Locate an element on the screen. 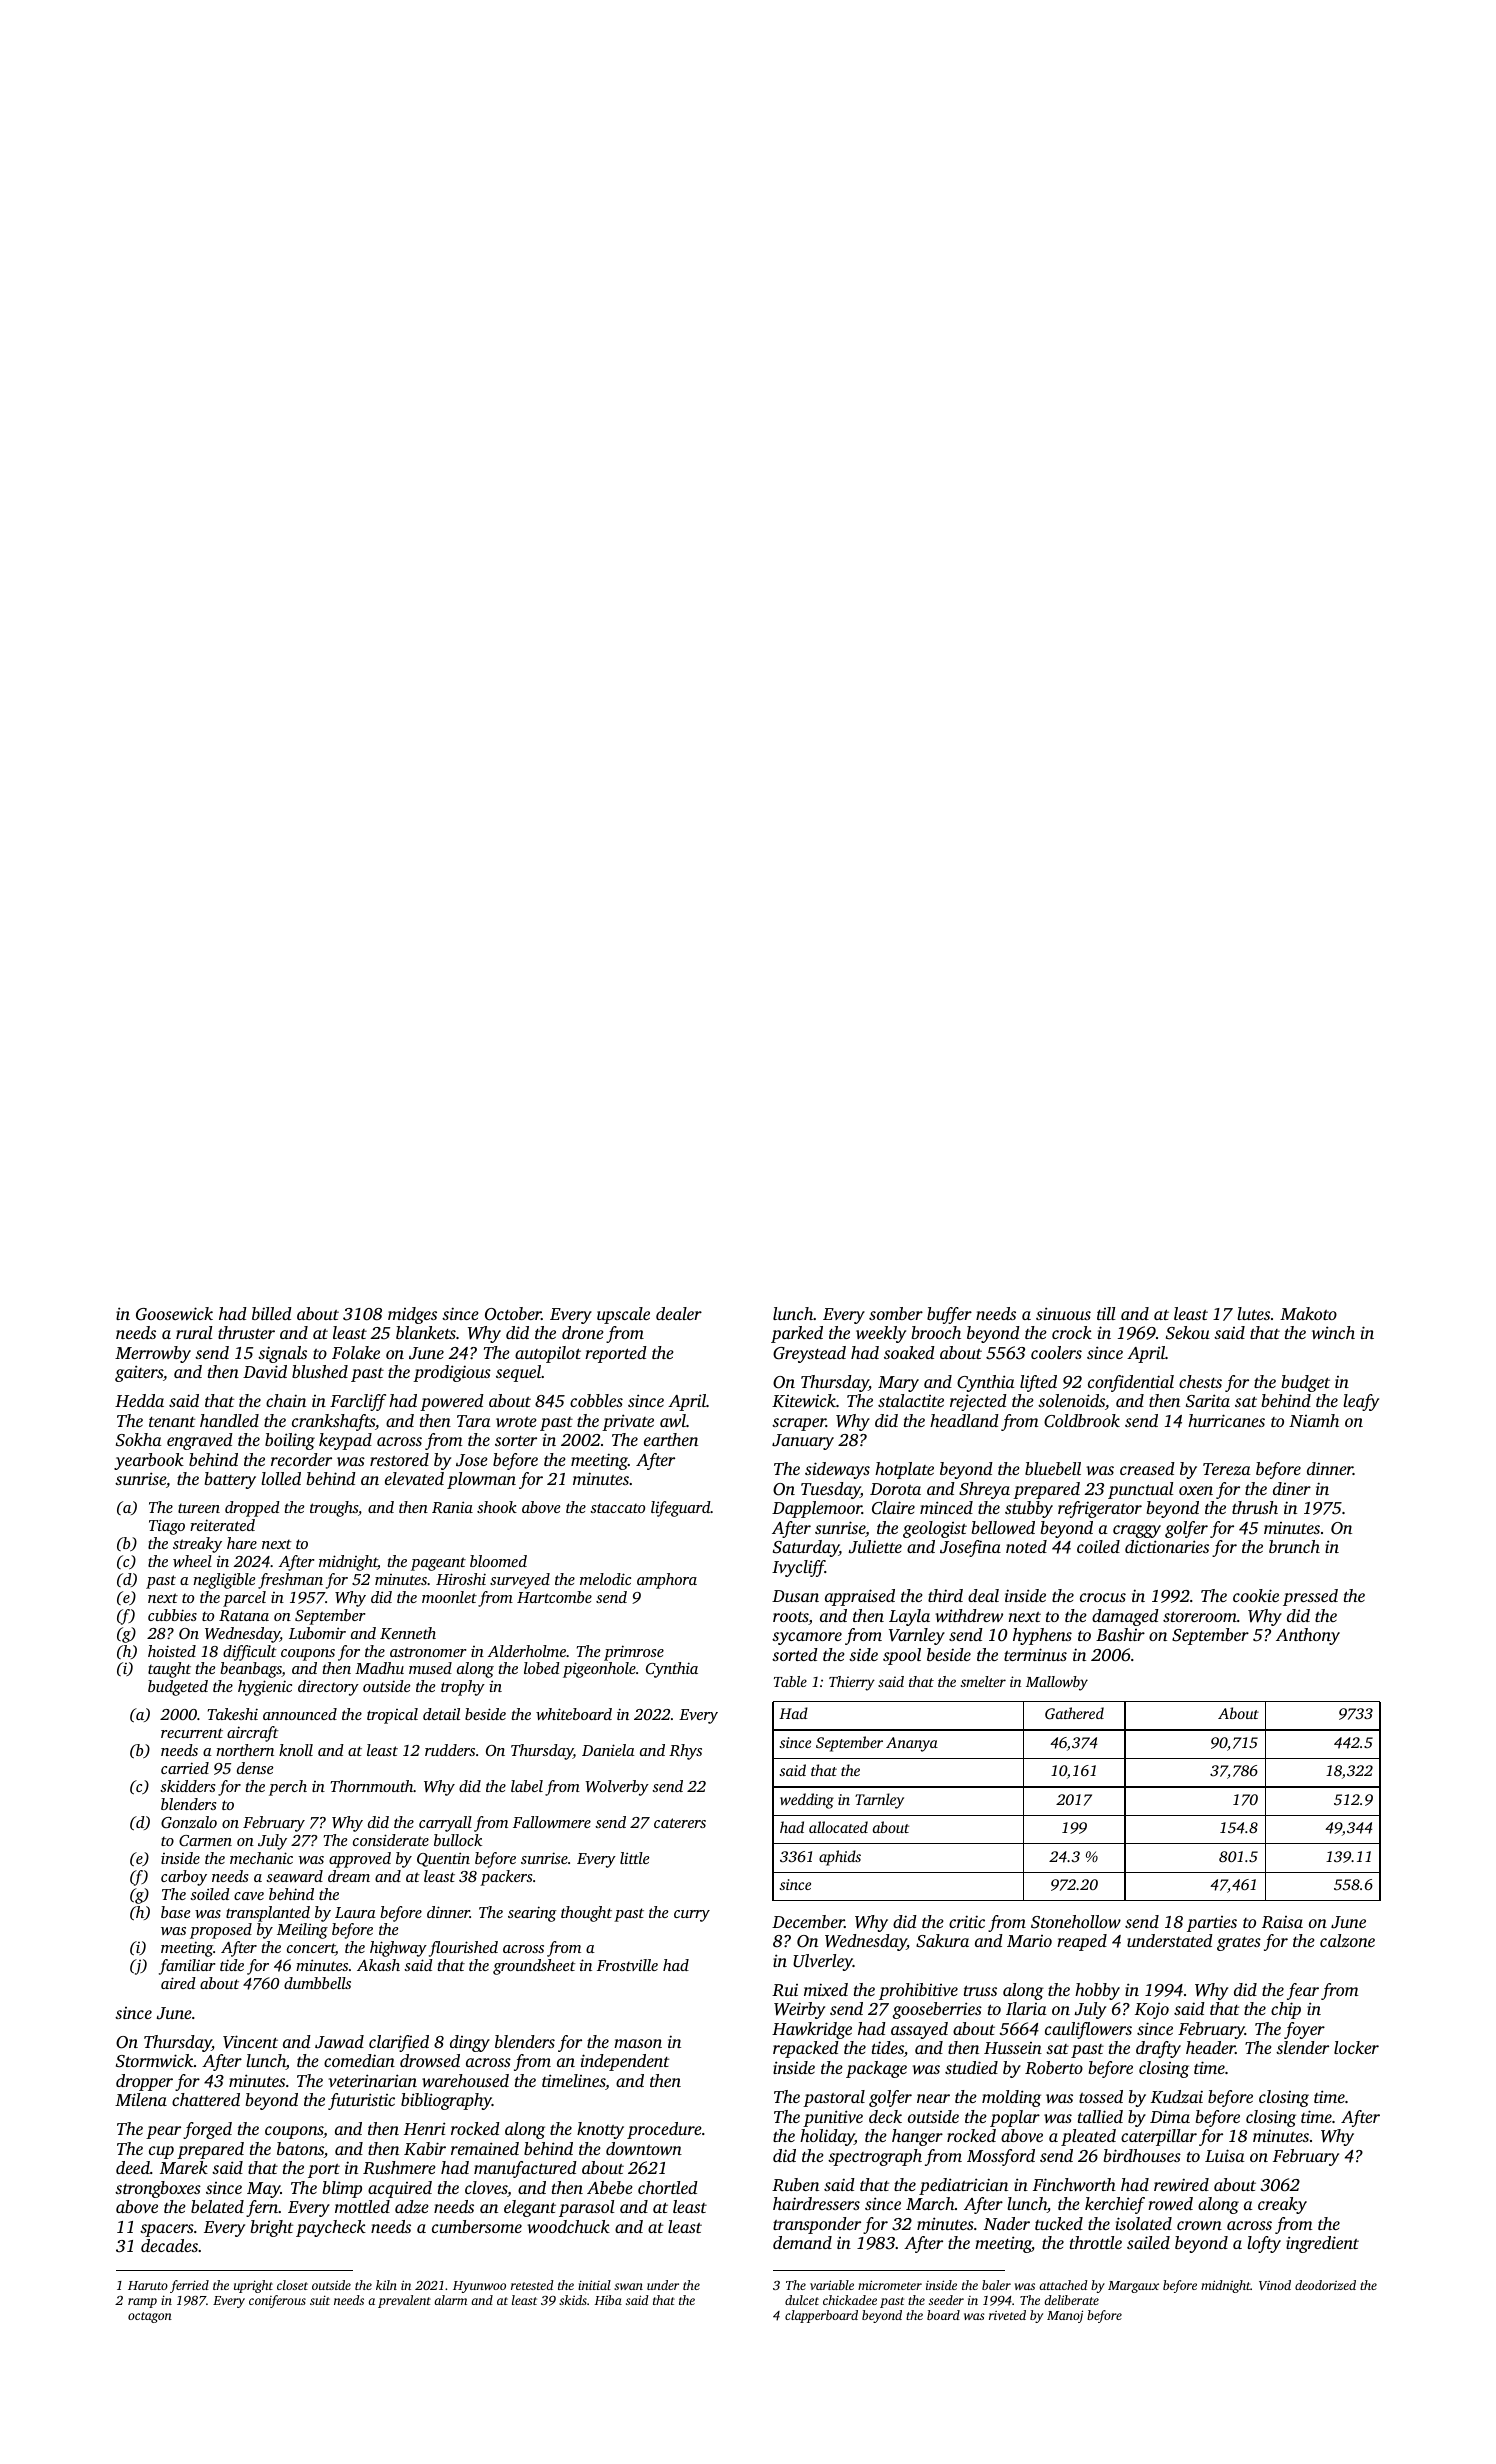 This screenshot has width=1496, height=2464. stubby is located at coordinates (1029, 1509).
